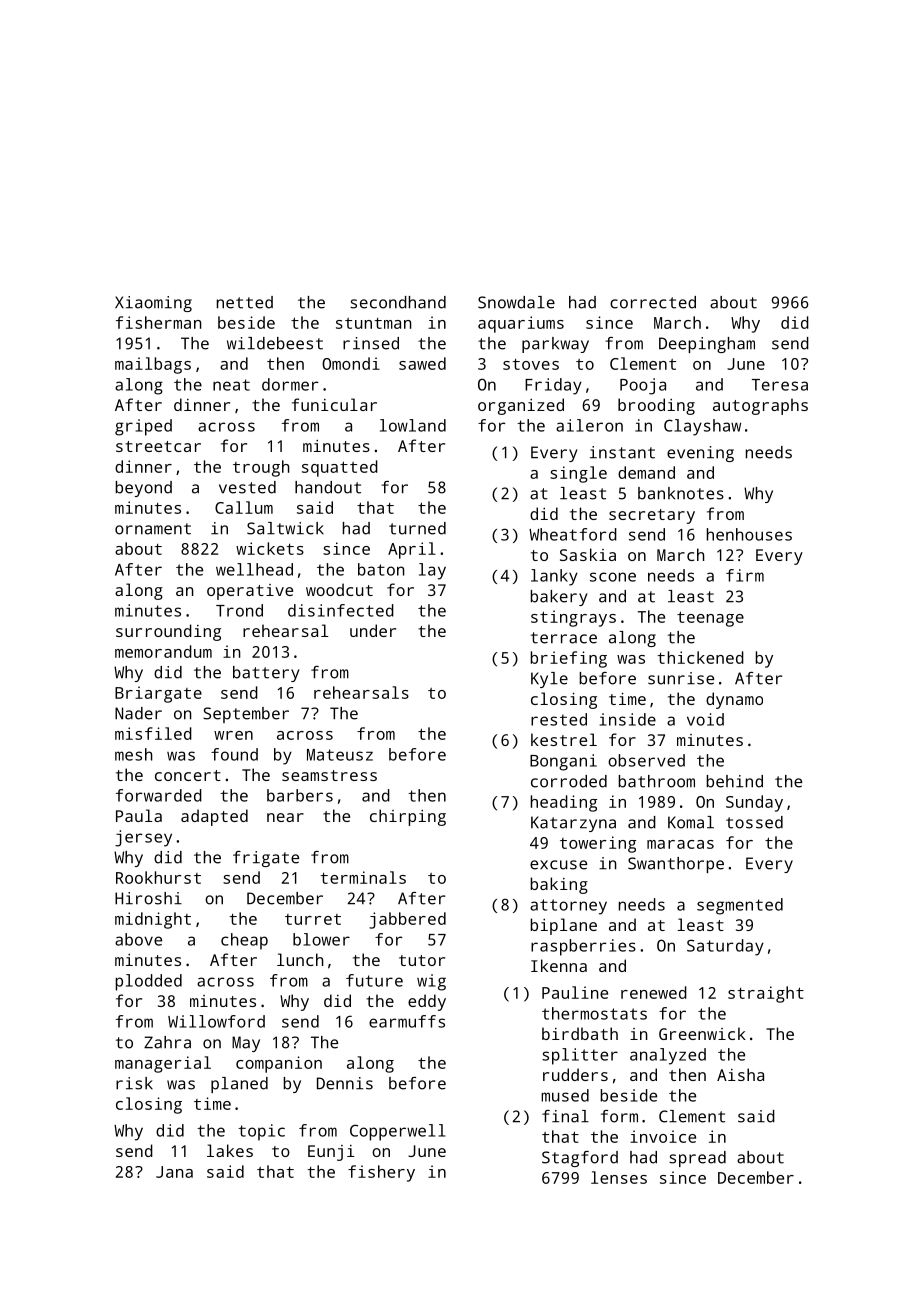  Describe the element at coordinates (653, 302) in the screenshot. I see `corrected` at that location.
